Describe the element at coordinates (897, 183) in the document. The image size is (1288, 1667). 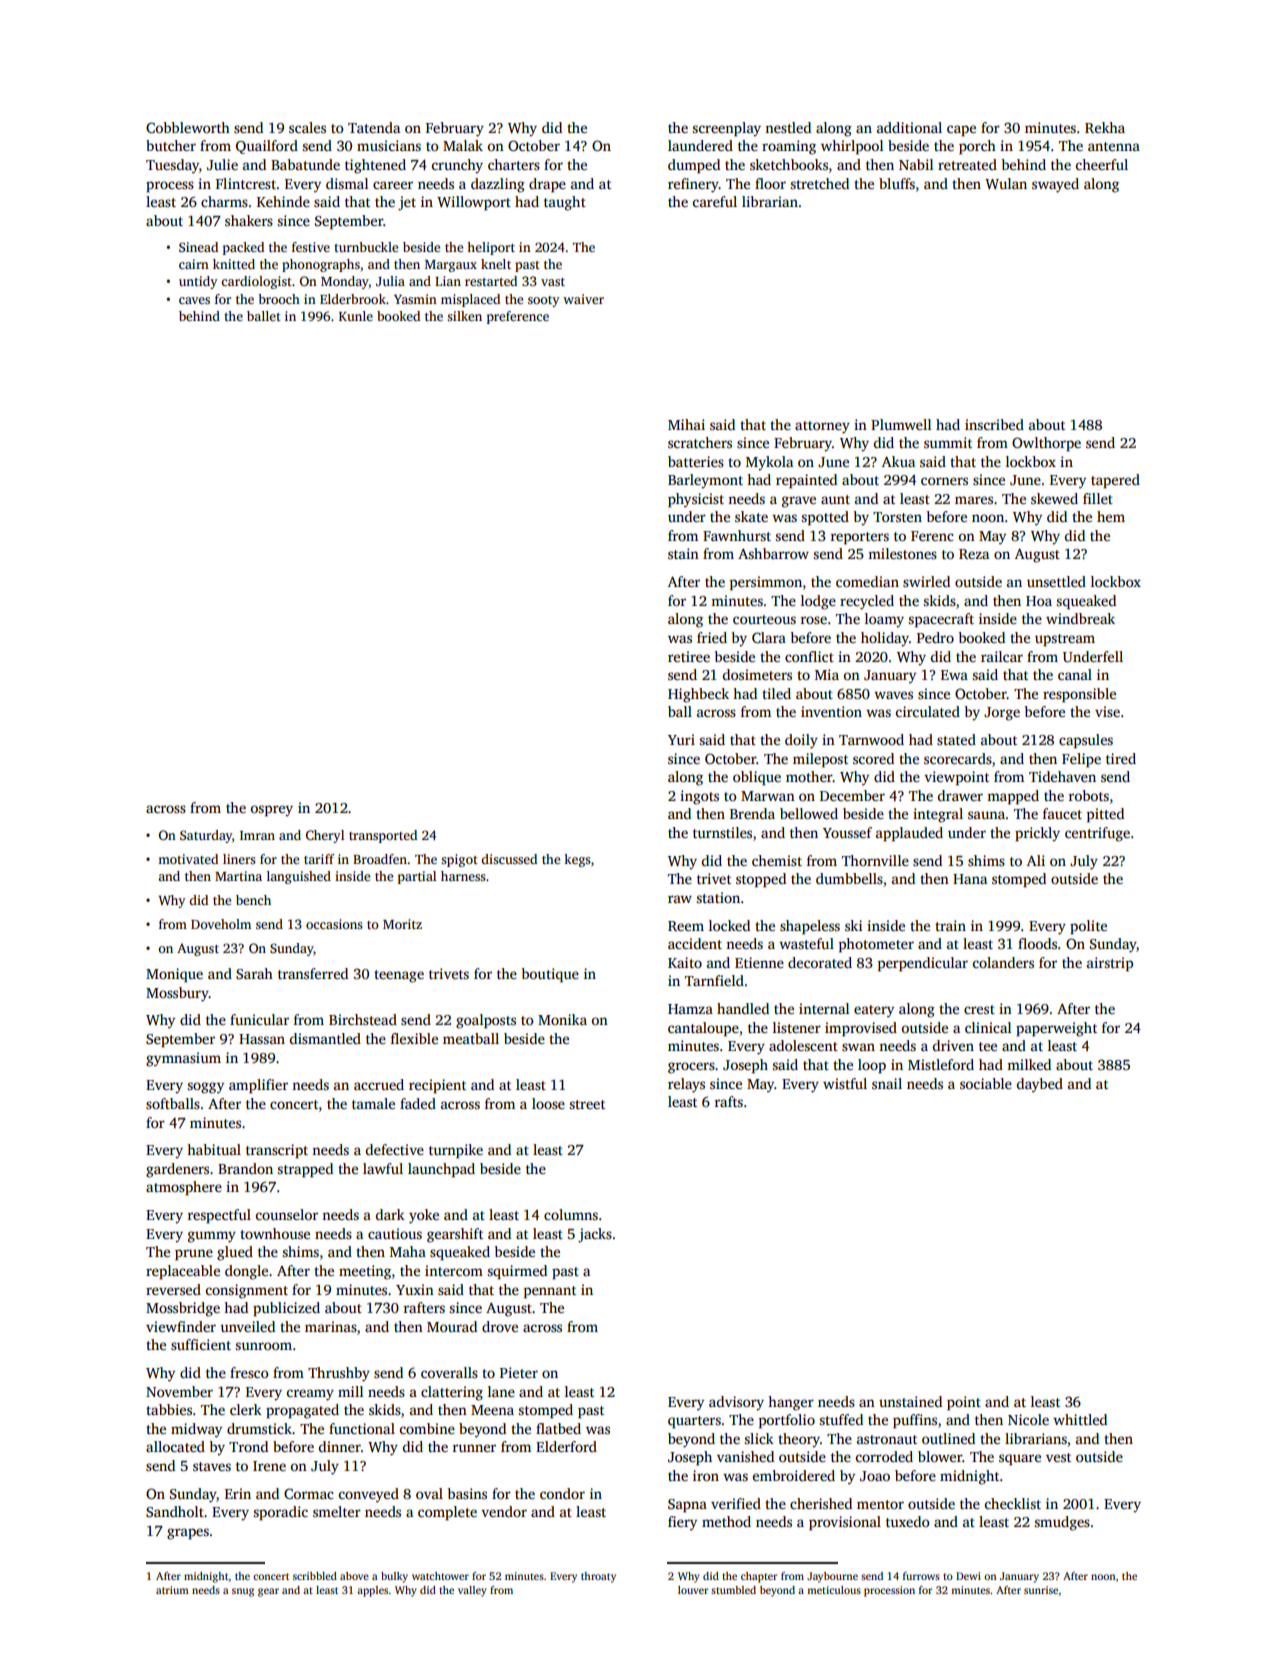
I see `bluffs` at that location.
